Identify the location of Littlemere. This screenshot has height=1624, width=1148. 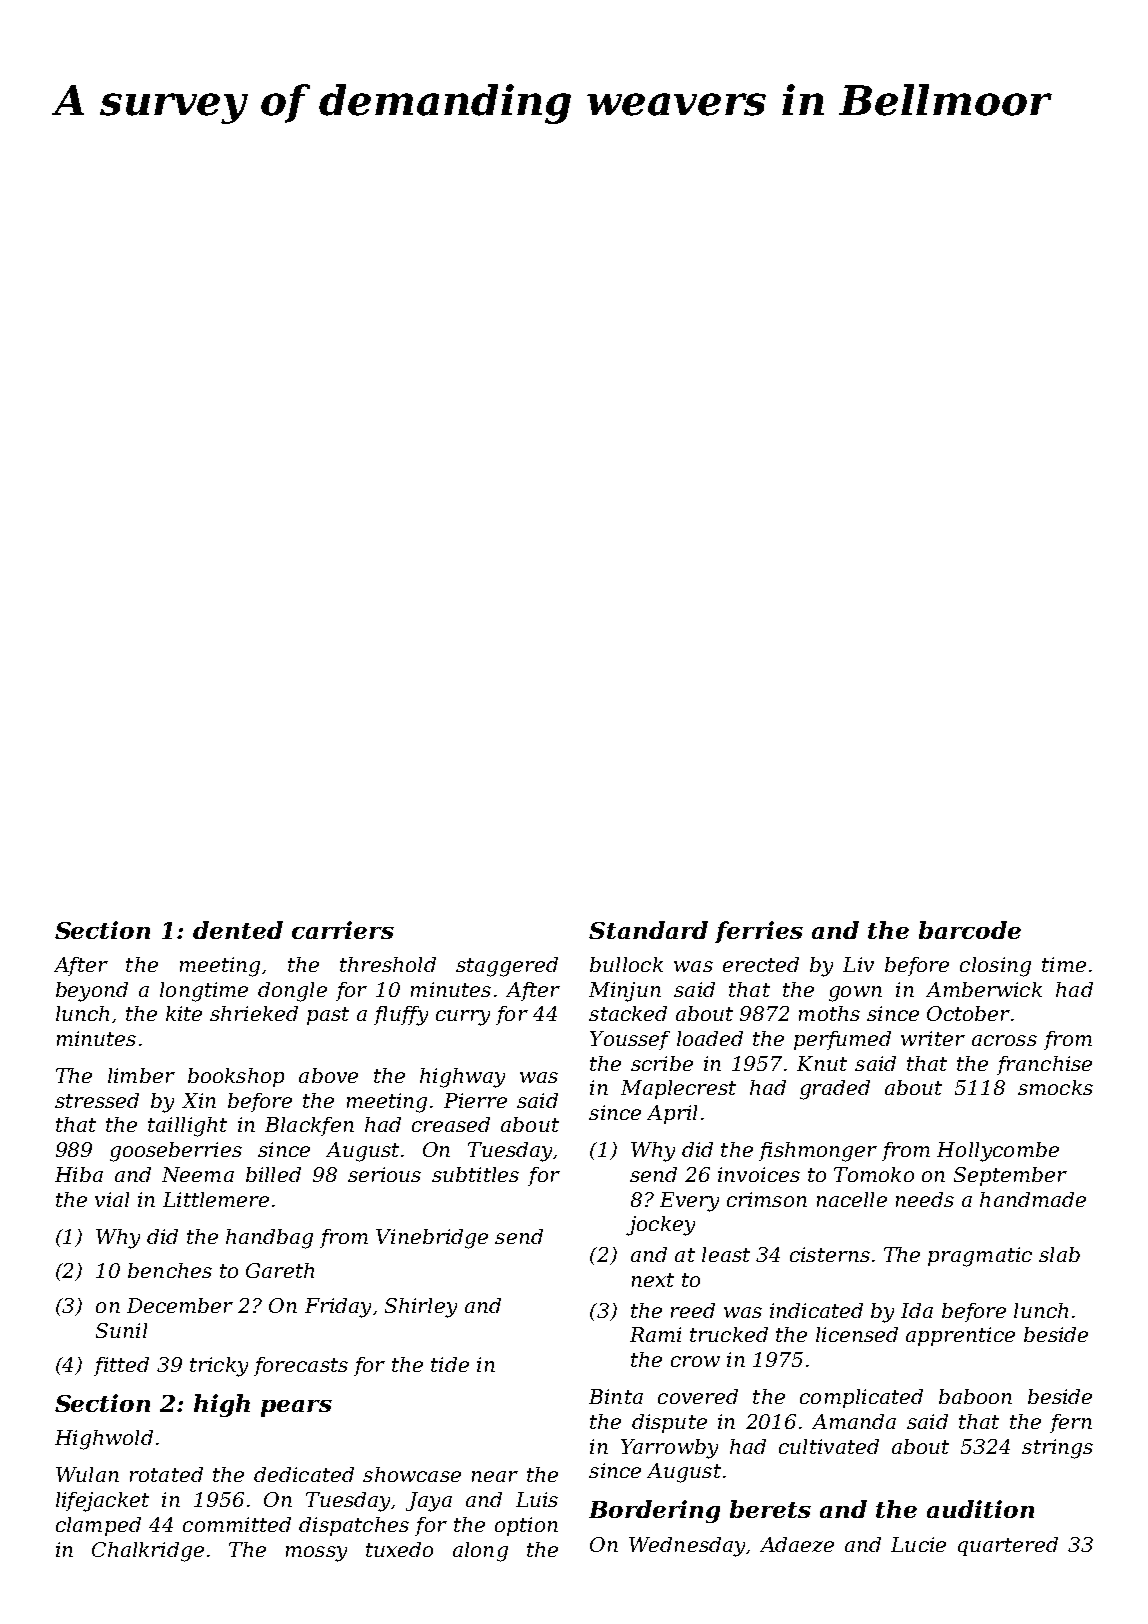
(216, 1199).
